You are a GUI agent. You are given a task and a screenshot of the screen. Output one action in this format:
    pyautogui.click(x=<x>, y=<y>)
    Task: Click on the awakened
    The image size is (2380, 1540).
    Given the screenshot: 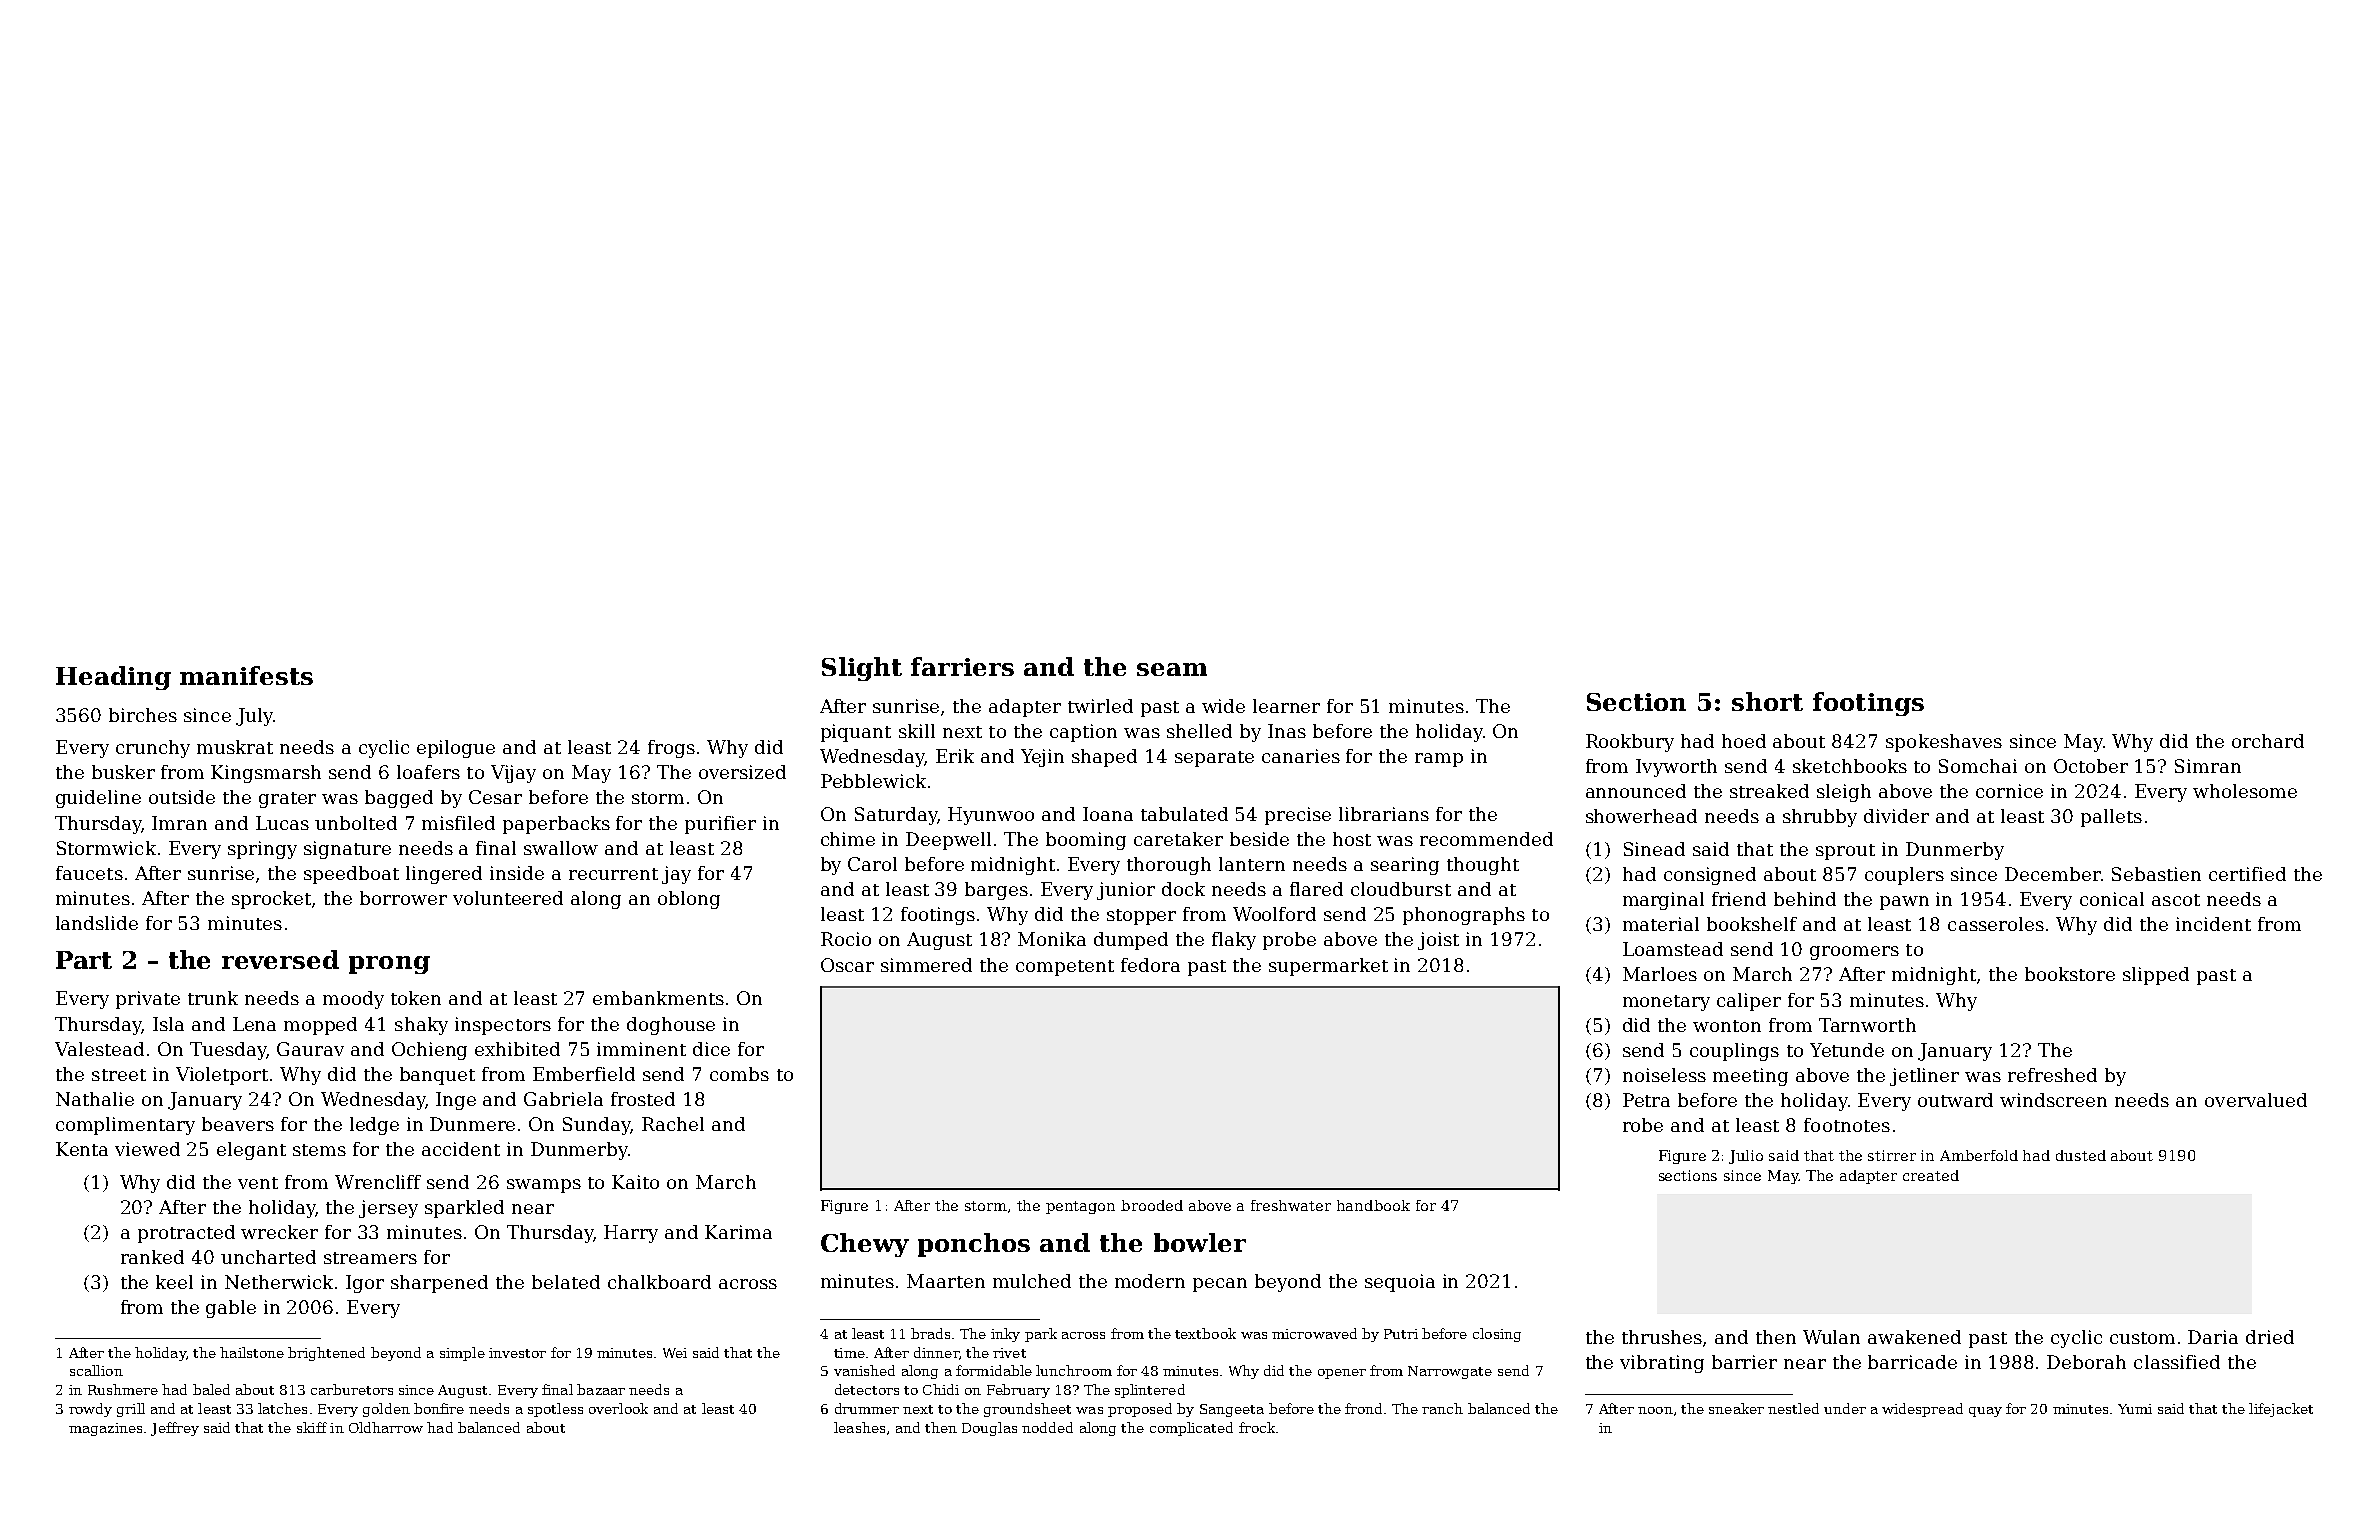 What is the action you would take?
    pyautogui.click(x=1914, y=1337)
